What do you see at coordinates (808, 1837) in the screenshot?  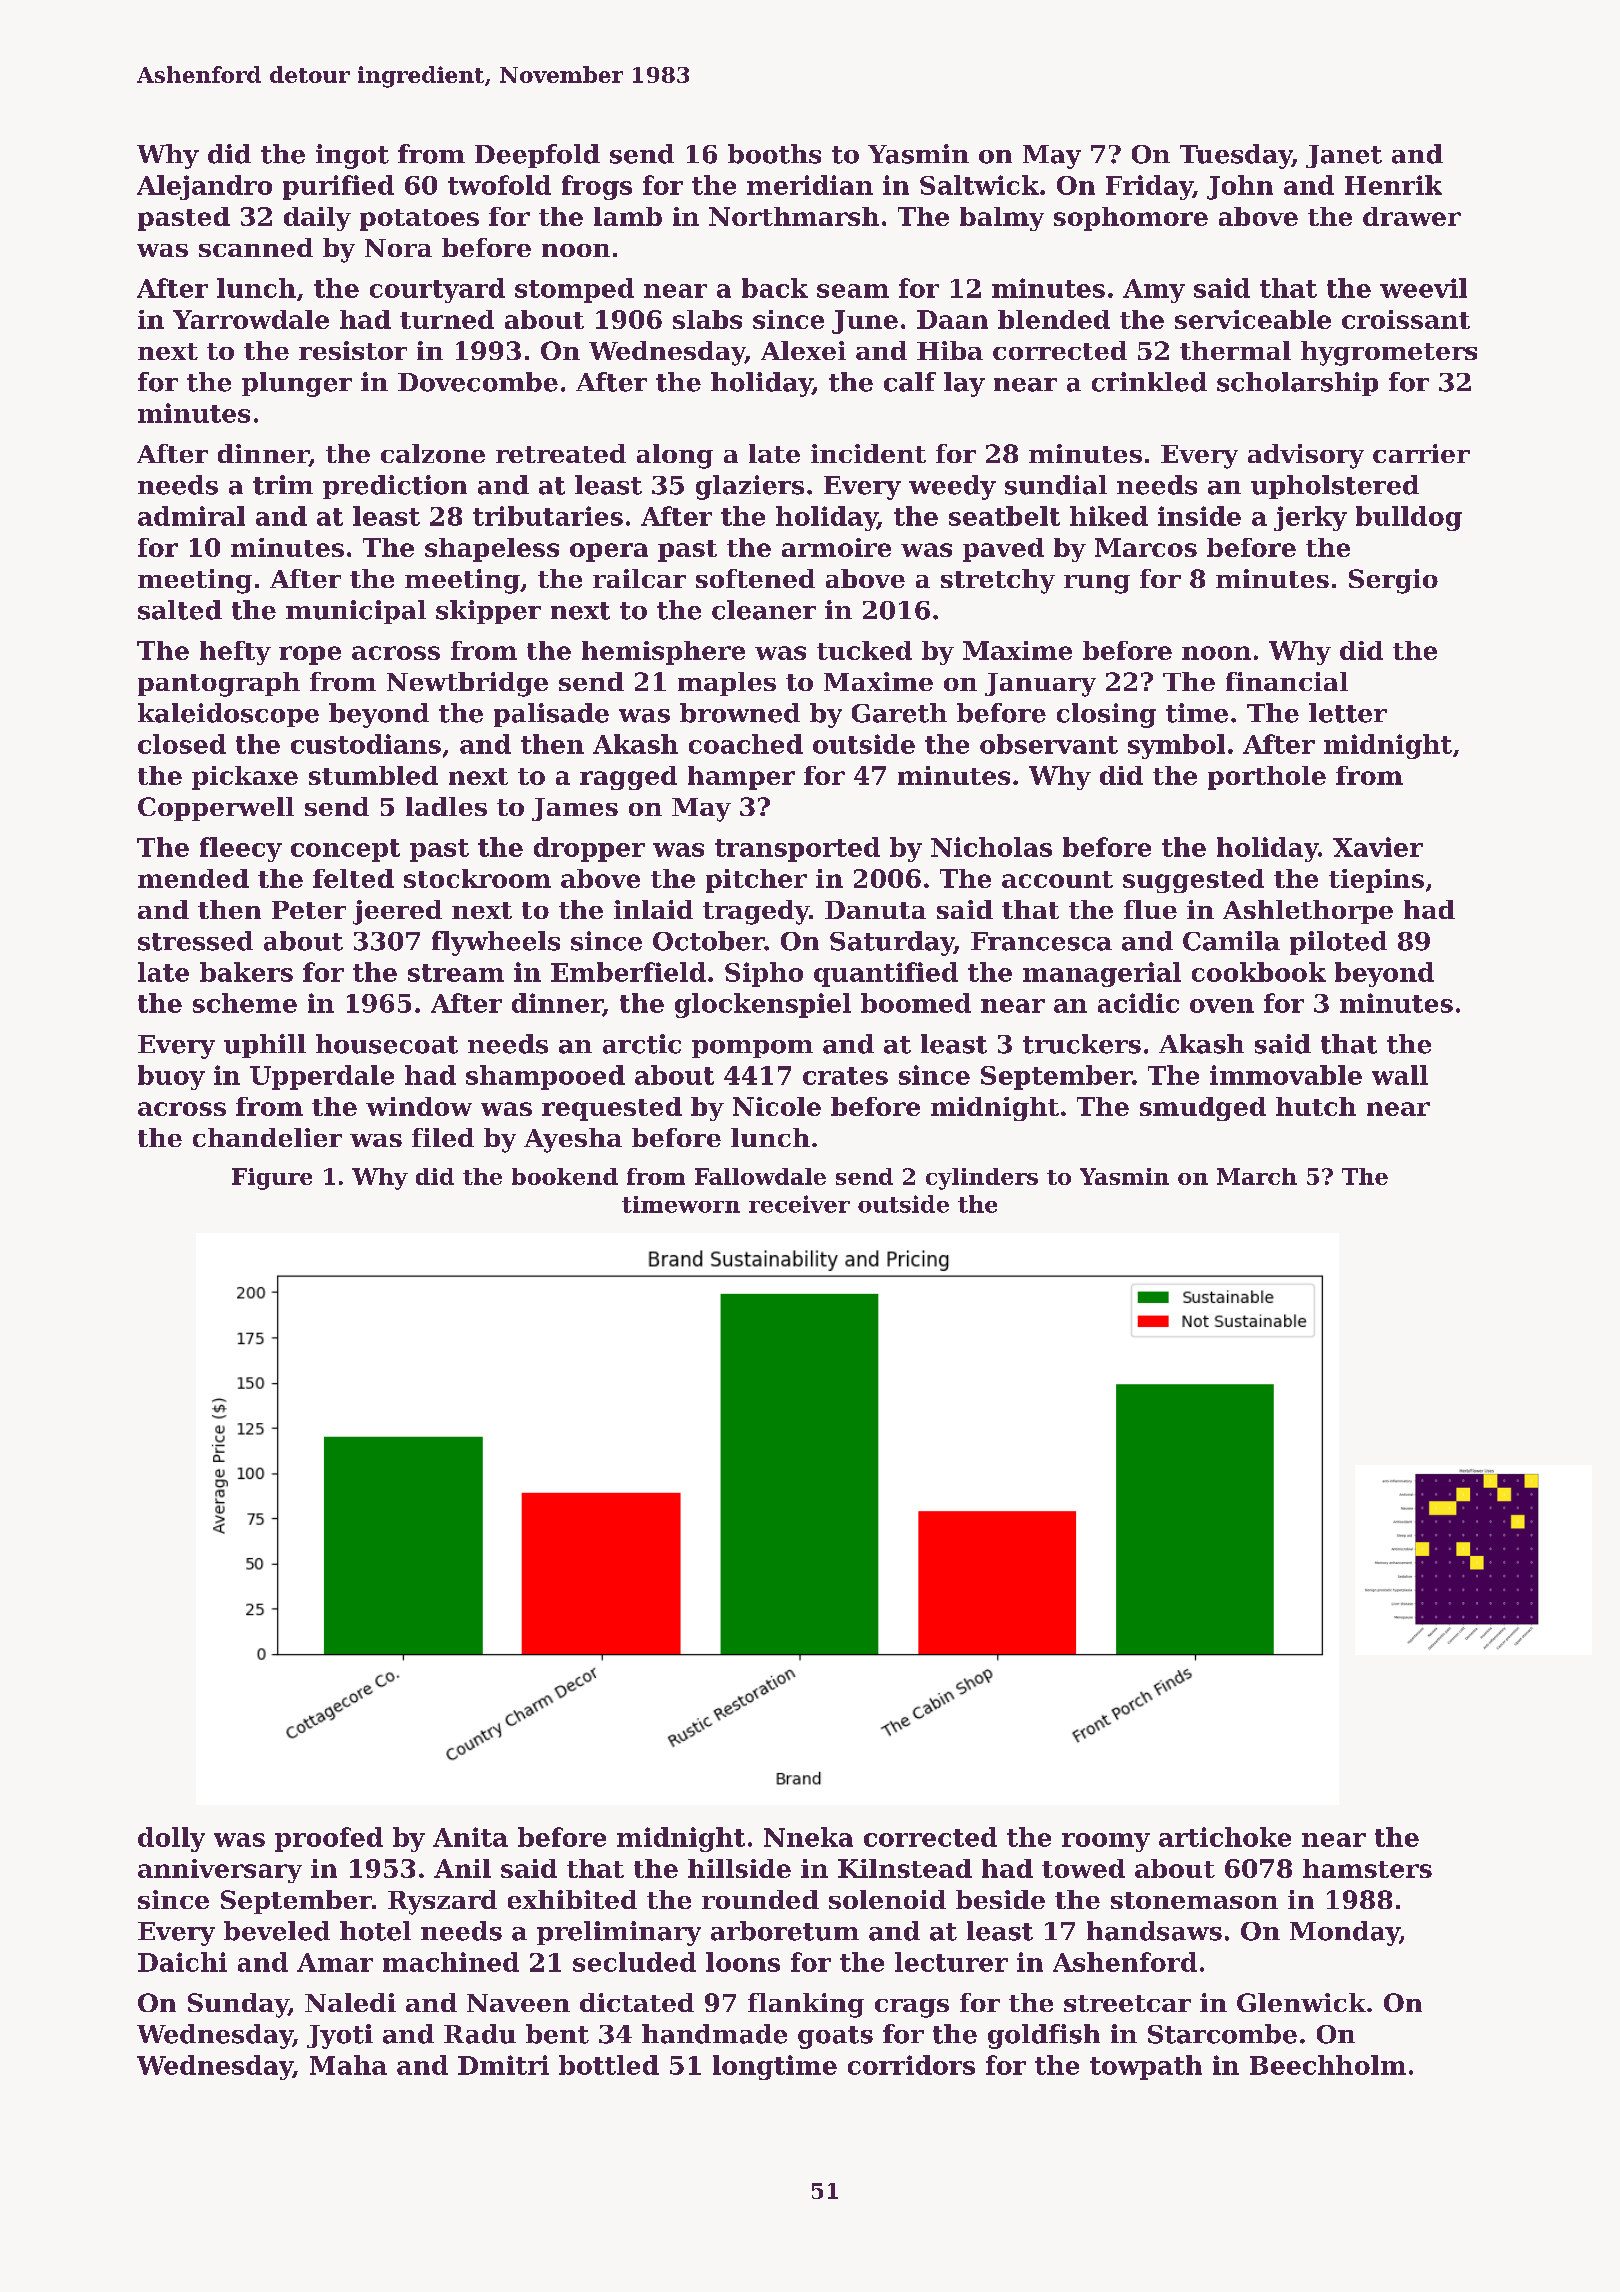 I see `Nneka` at bounding box center [808, 1837].
